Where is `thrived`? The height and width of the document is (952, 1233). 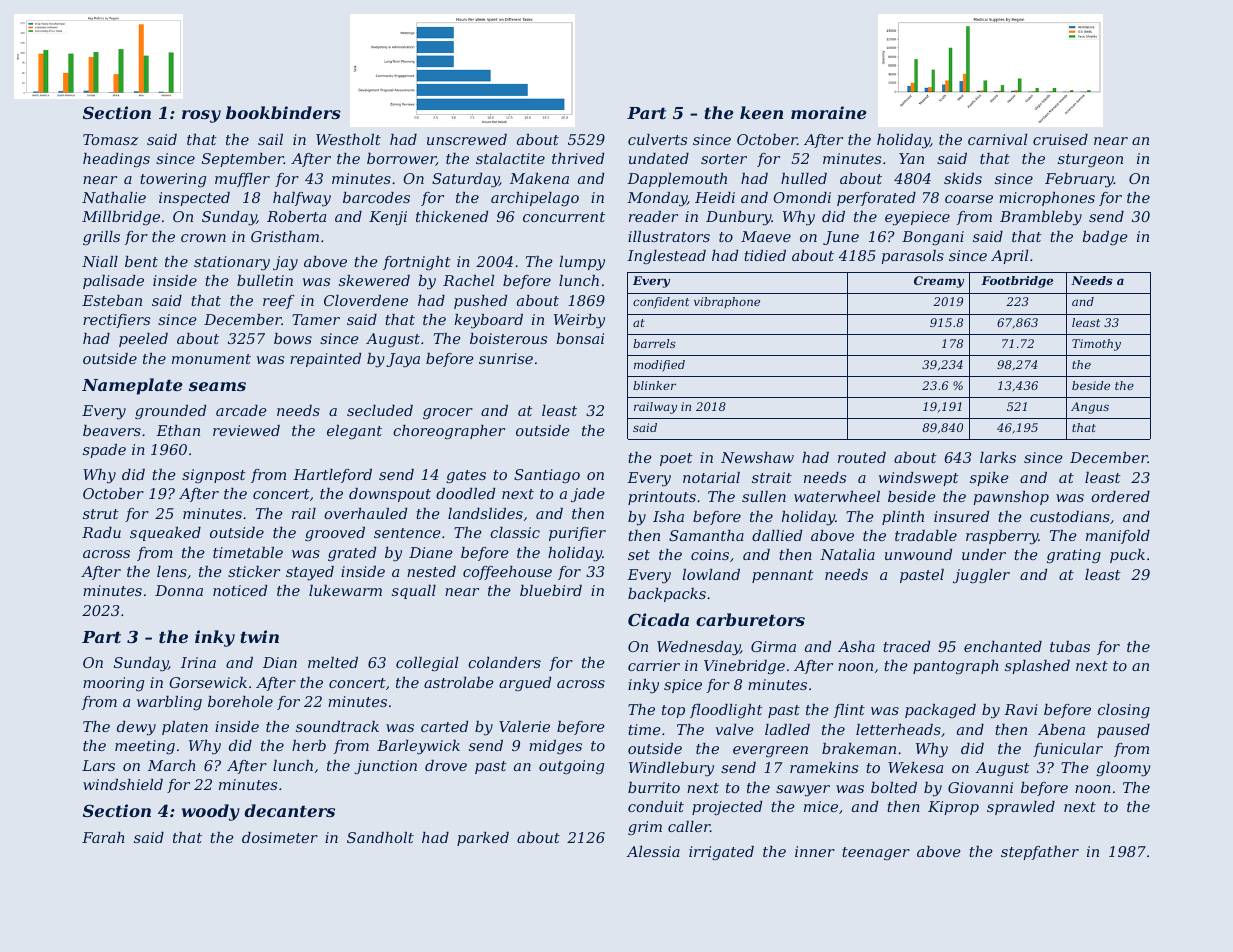
thrived is located at coordinates (578, 158).
